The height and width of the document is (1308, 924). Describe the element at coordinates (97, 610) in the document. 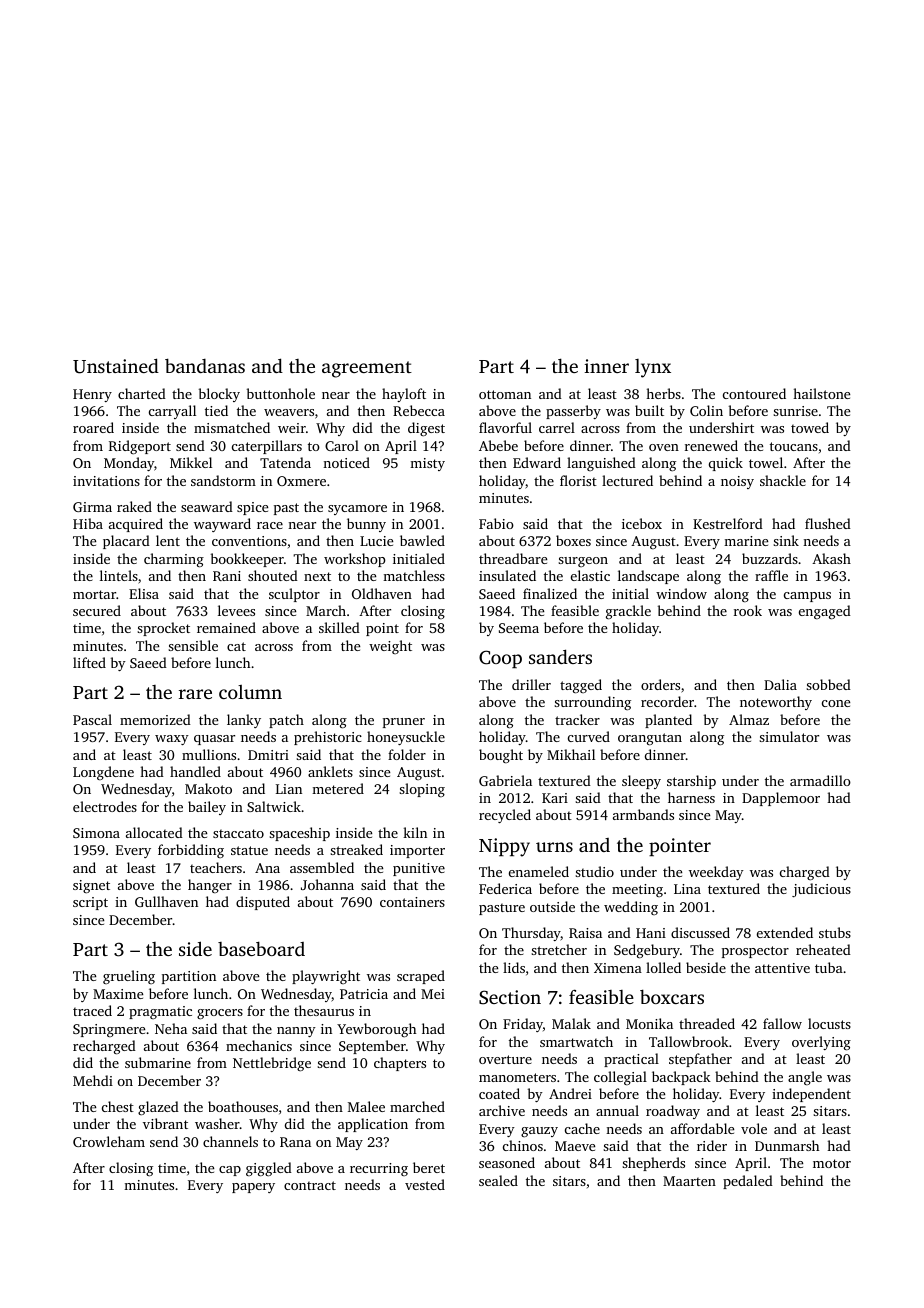

I see `secured` at that location.
